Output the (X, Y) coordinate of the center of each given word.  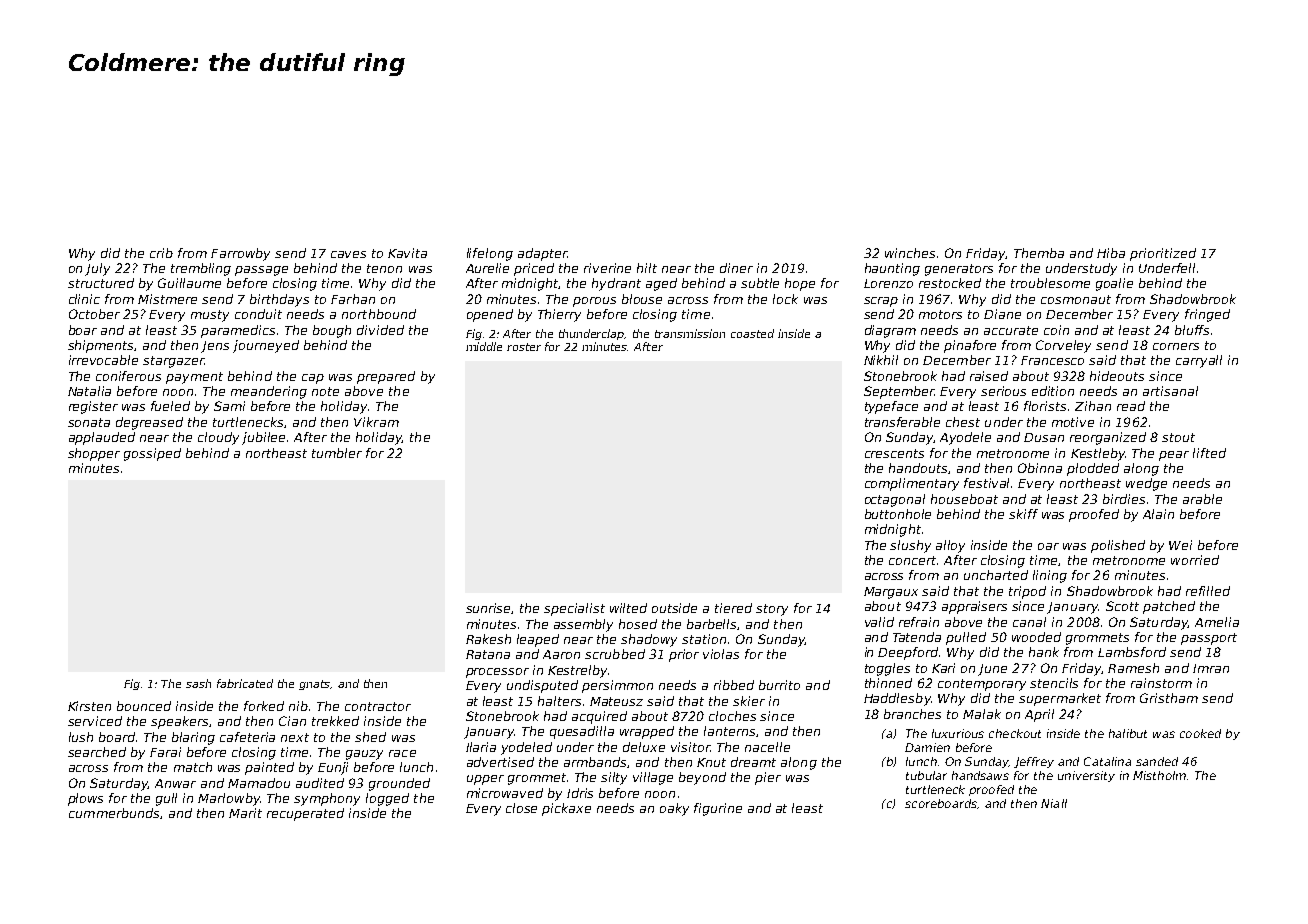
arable (1202, 499)
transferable (902, 422)
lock (785, 299)
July (97, 269)
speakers (179, 722)
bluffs (1192, 330)
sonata (89, 422)
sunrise (489, 608)
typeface (891, 407)
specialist (574, 609)
